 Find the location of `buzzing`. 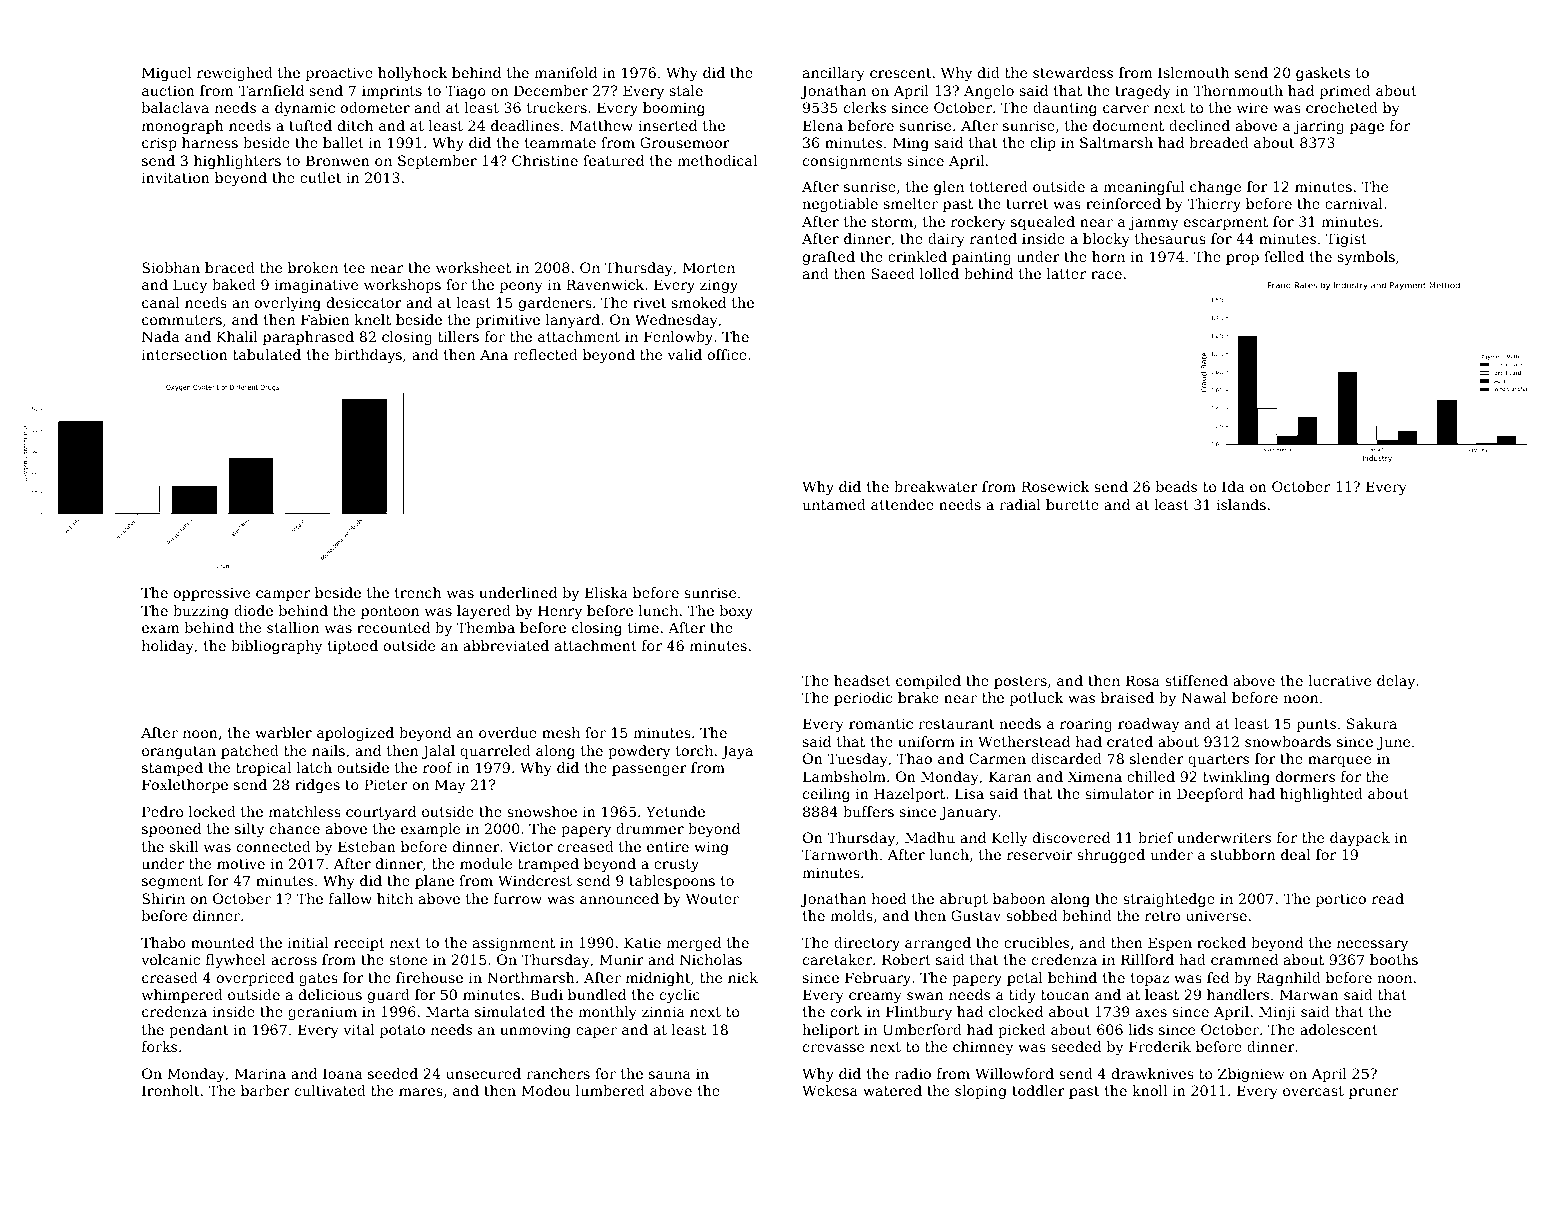

buzzing is located at coordinates (201, 612).
